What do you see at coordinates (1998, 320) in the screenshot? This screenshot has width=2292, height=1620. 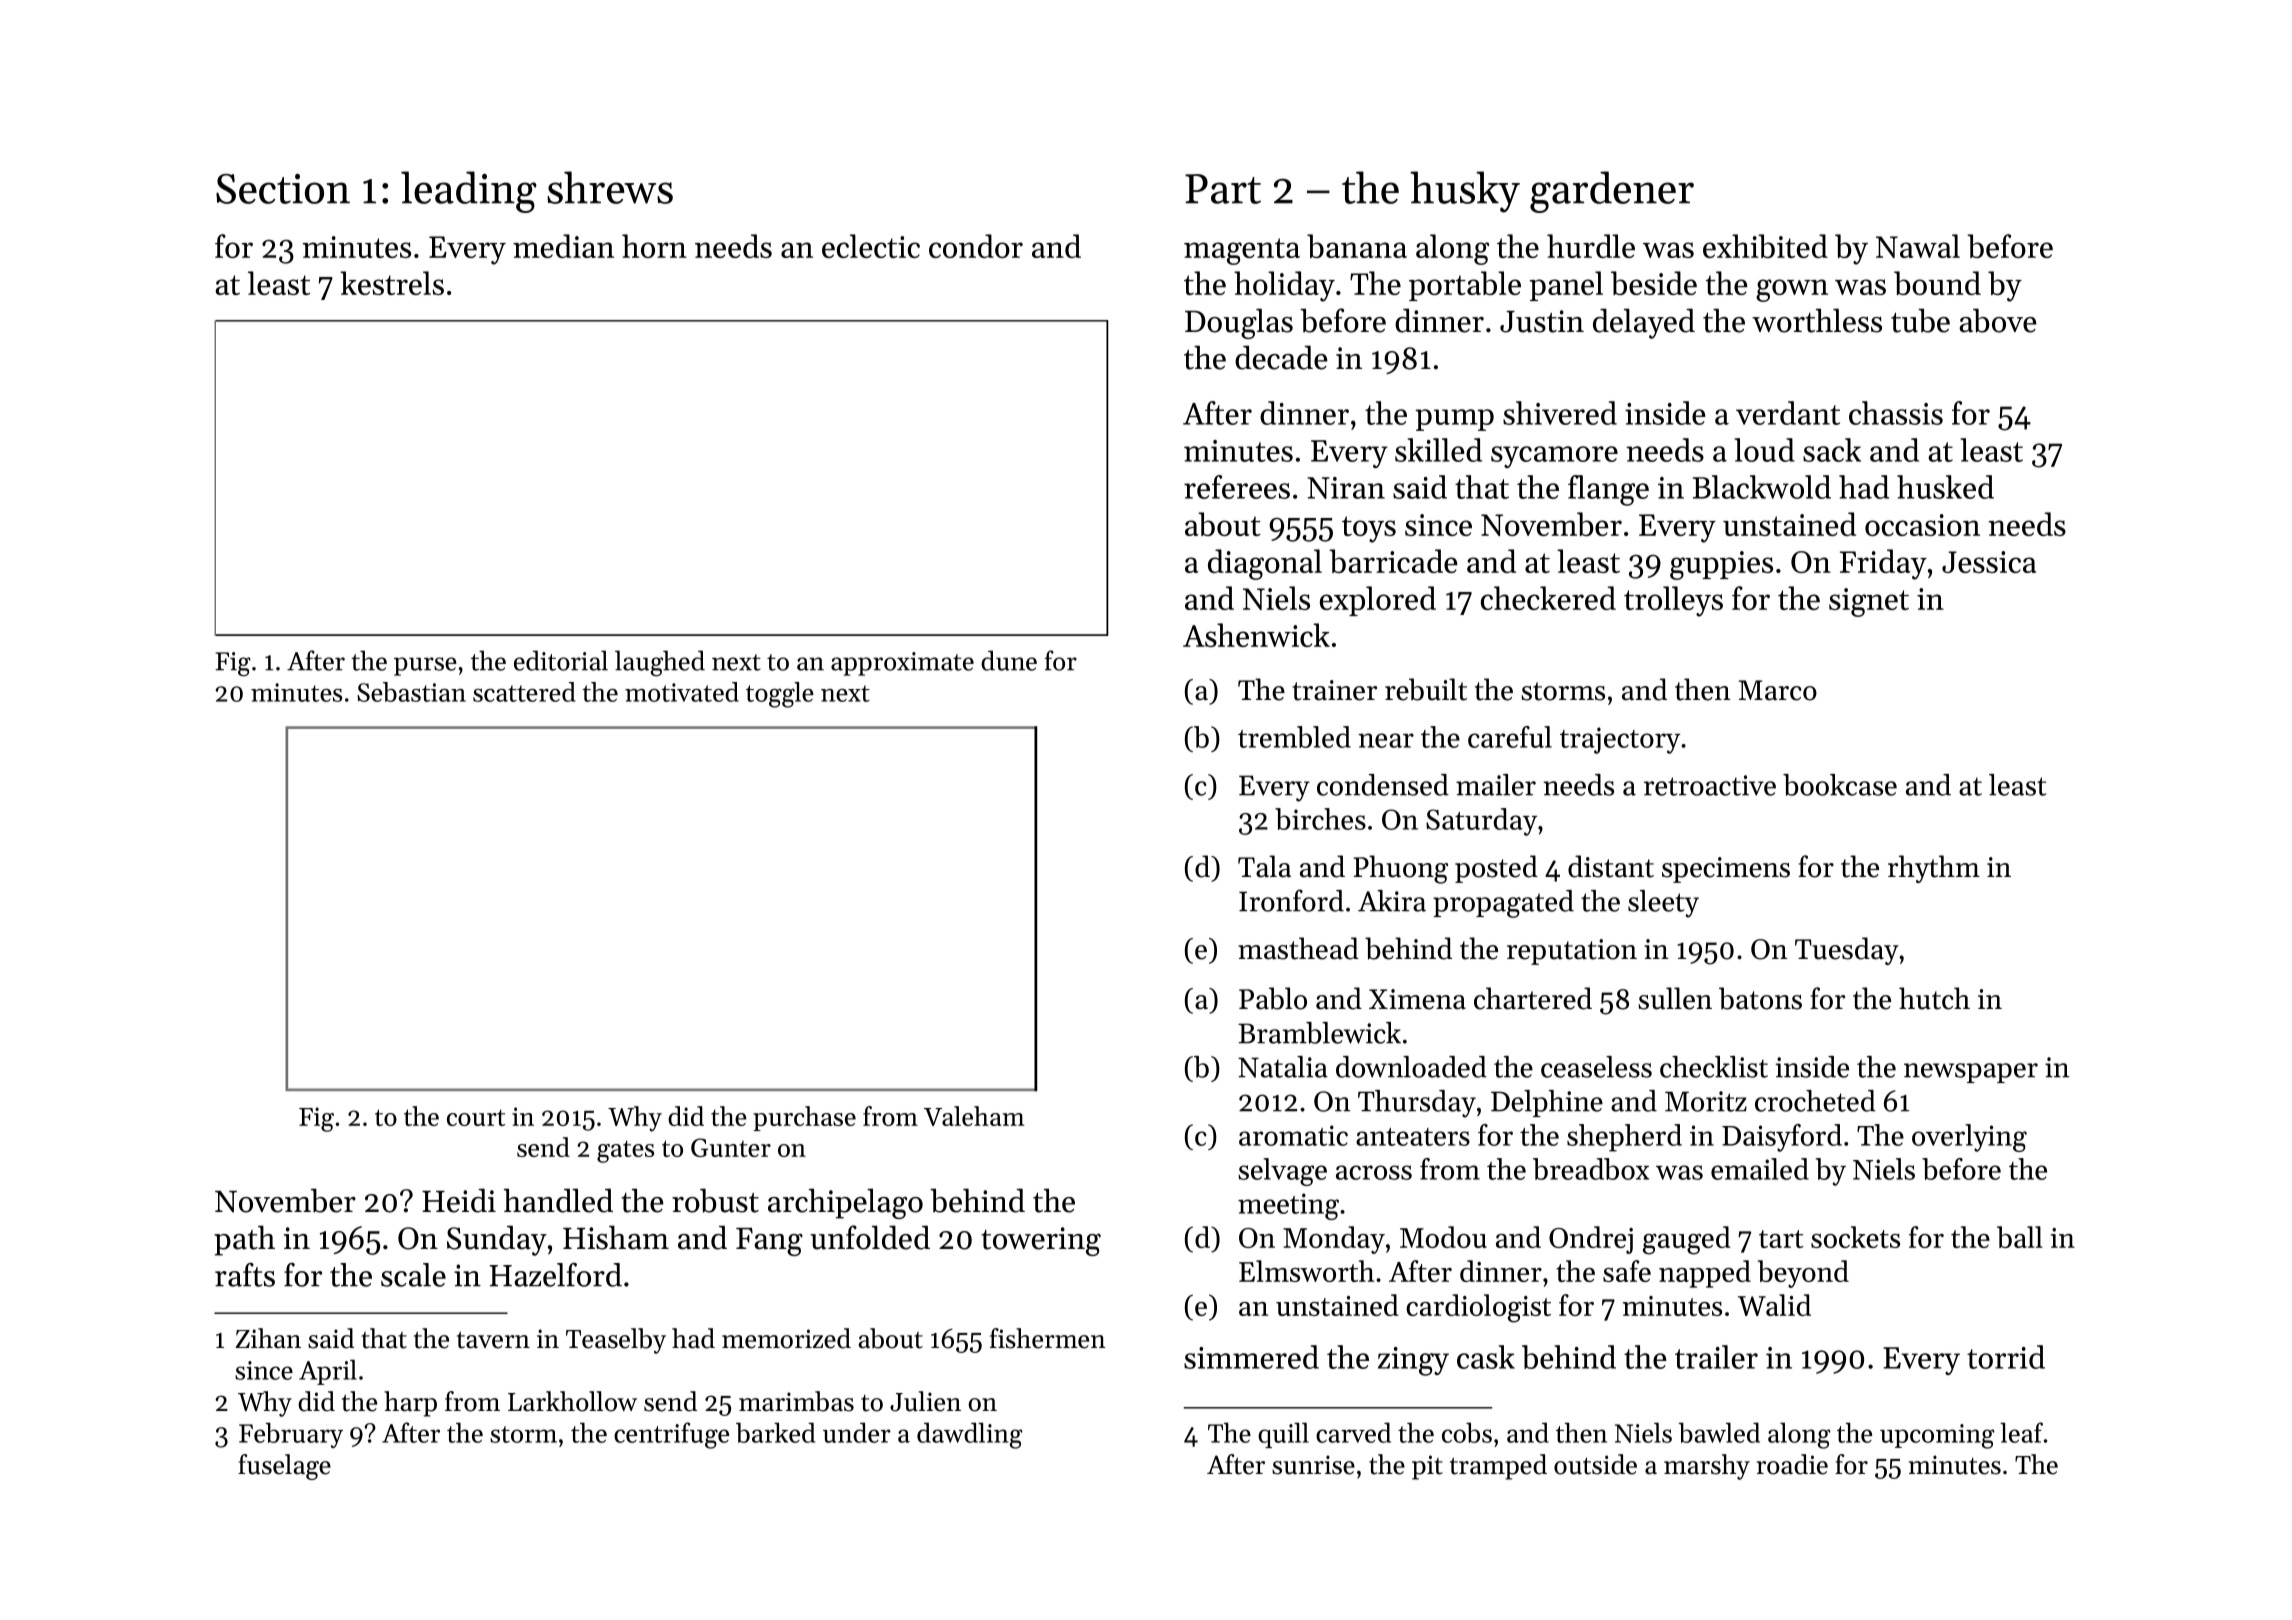 I see `above` at bounding box center [1998, 320].
